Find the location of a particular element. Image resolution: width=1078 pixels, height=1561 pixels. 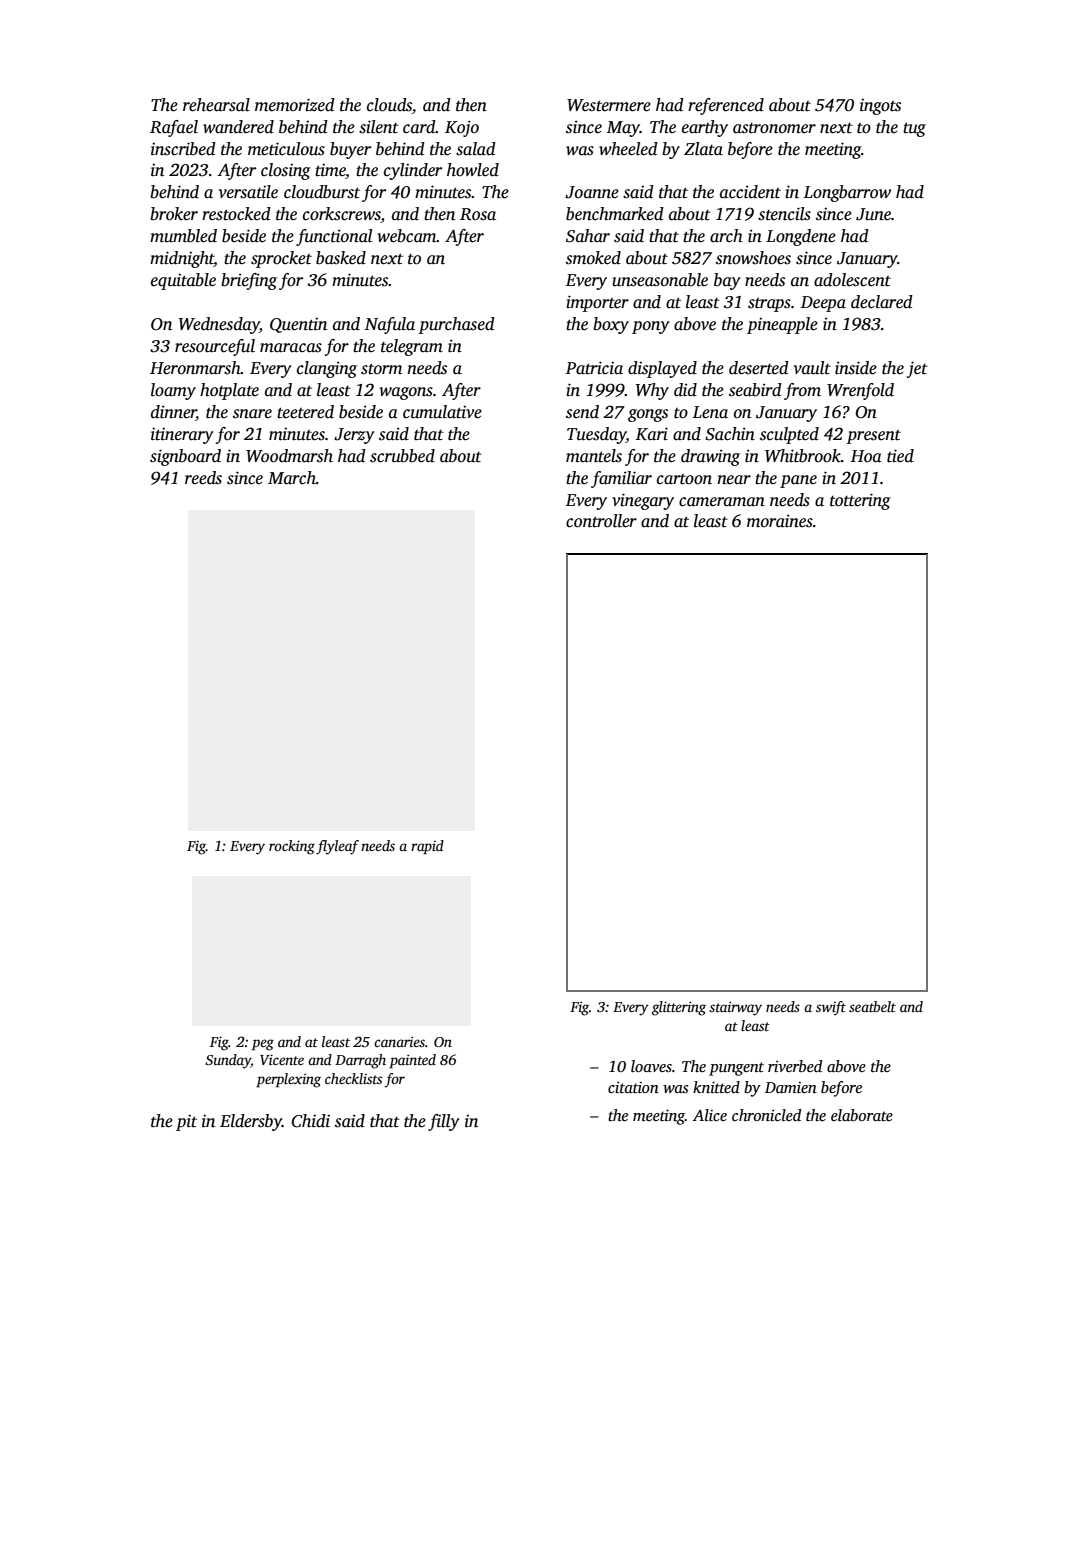

June is located at coordinates (873, 214).
